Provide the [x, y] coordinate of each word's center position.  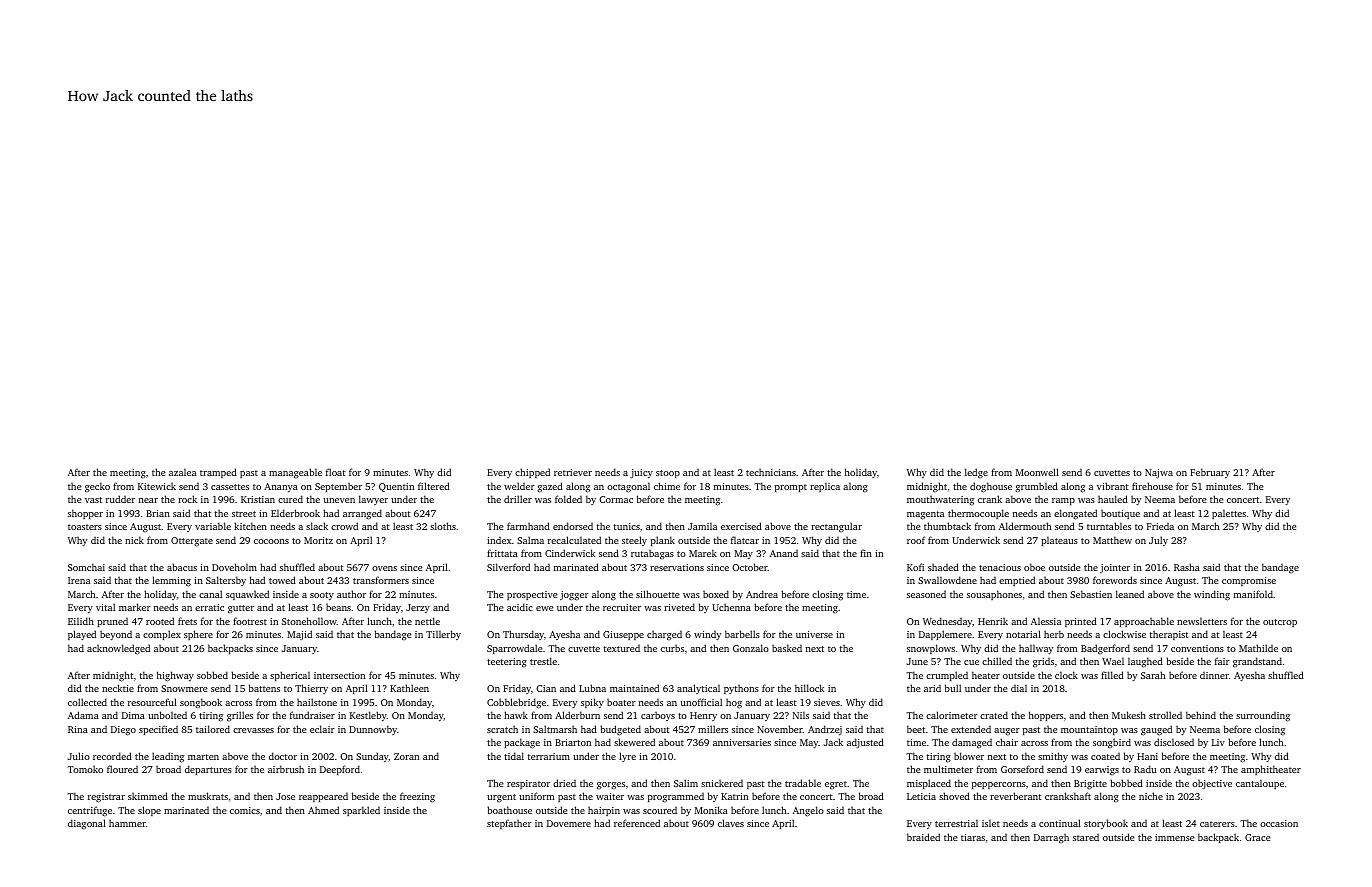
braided [923, 837]
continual [1060, 823]
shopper [85, 514]
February [1210, 473]
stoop [668, 474]
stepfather [509, 824]
